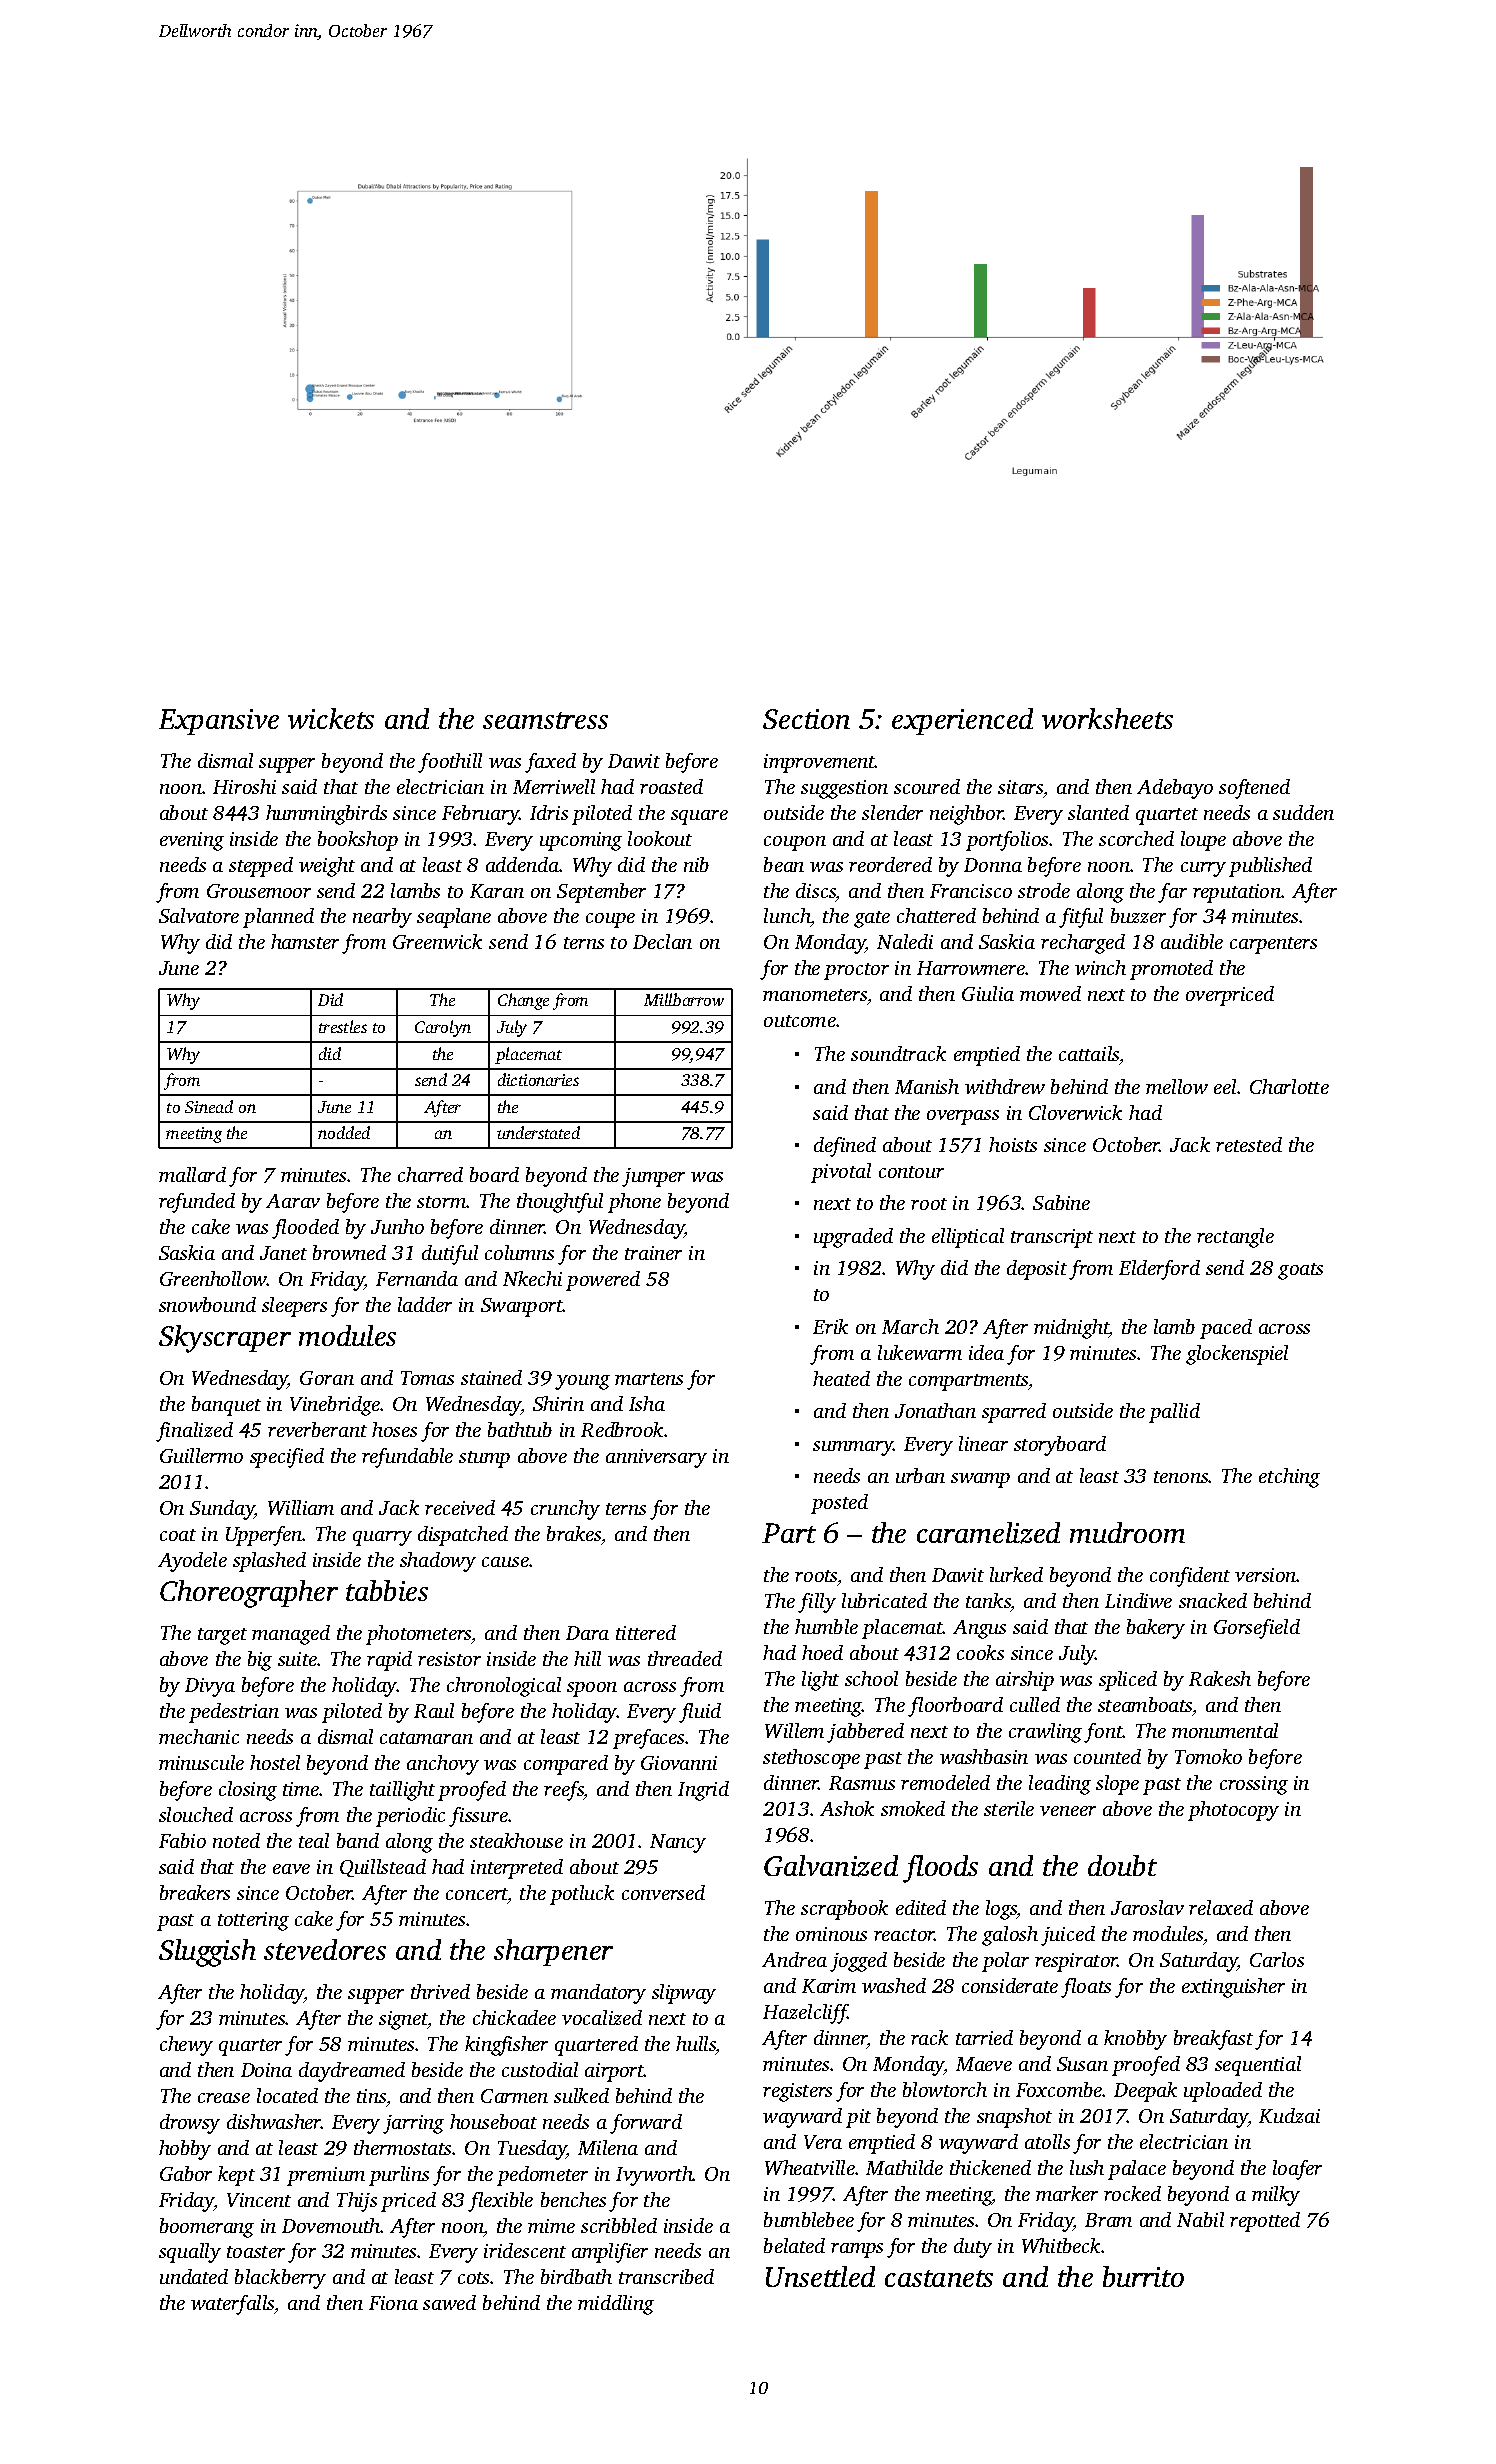 The image size is (1496, 2464). Describe the element at coordinates (1237, 1355) in the document. I see `glockenspiel` at that location.
